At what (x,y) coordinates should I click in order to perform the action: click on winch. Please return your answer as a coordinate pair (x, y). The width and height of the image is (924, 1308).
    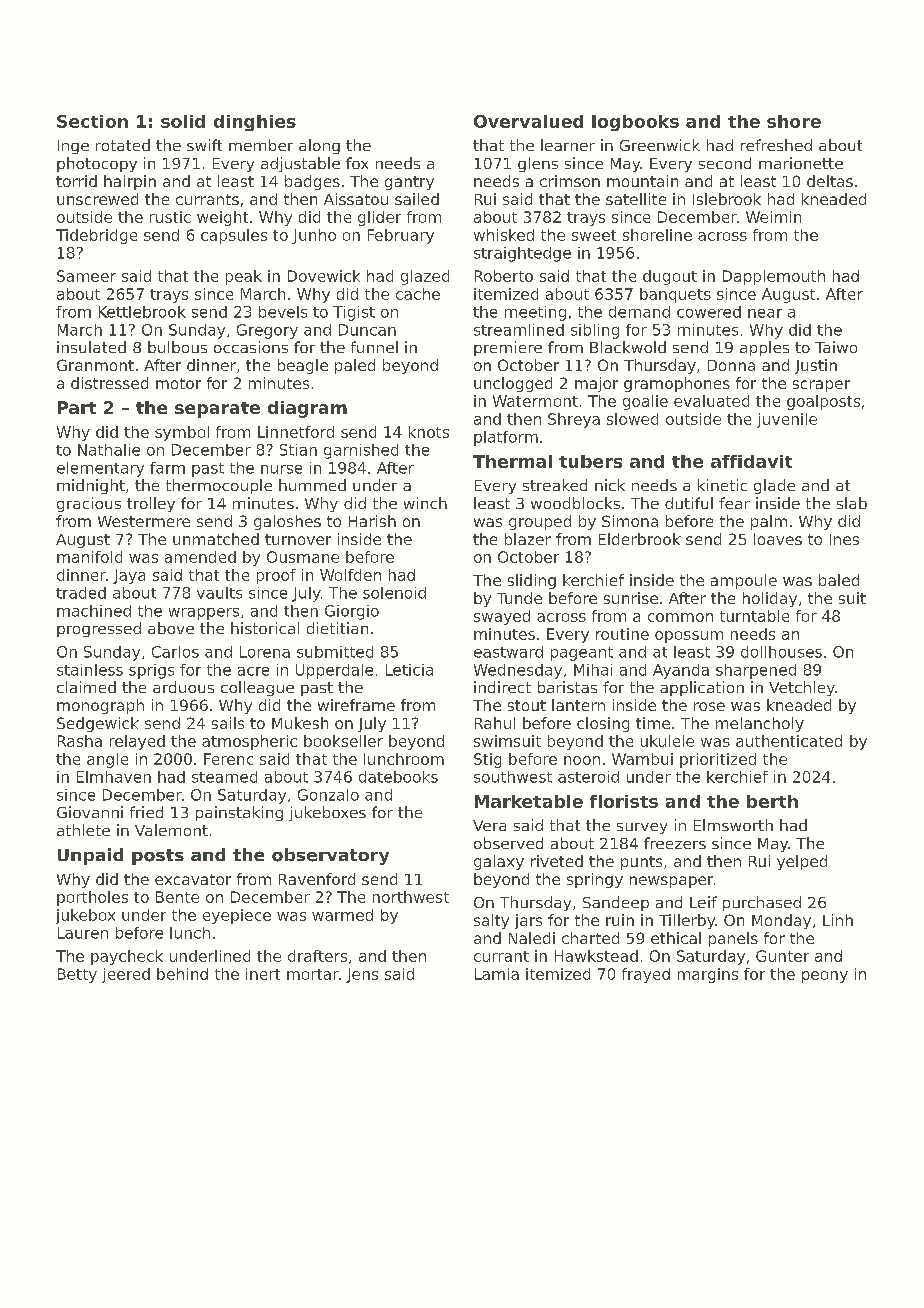
    Looking at the image, I should click on (425, 503).
